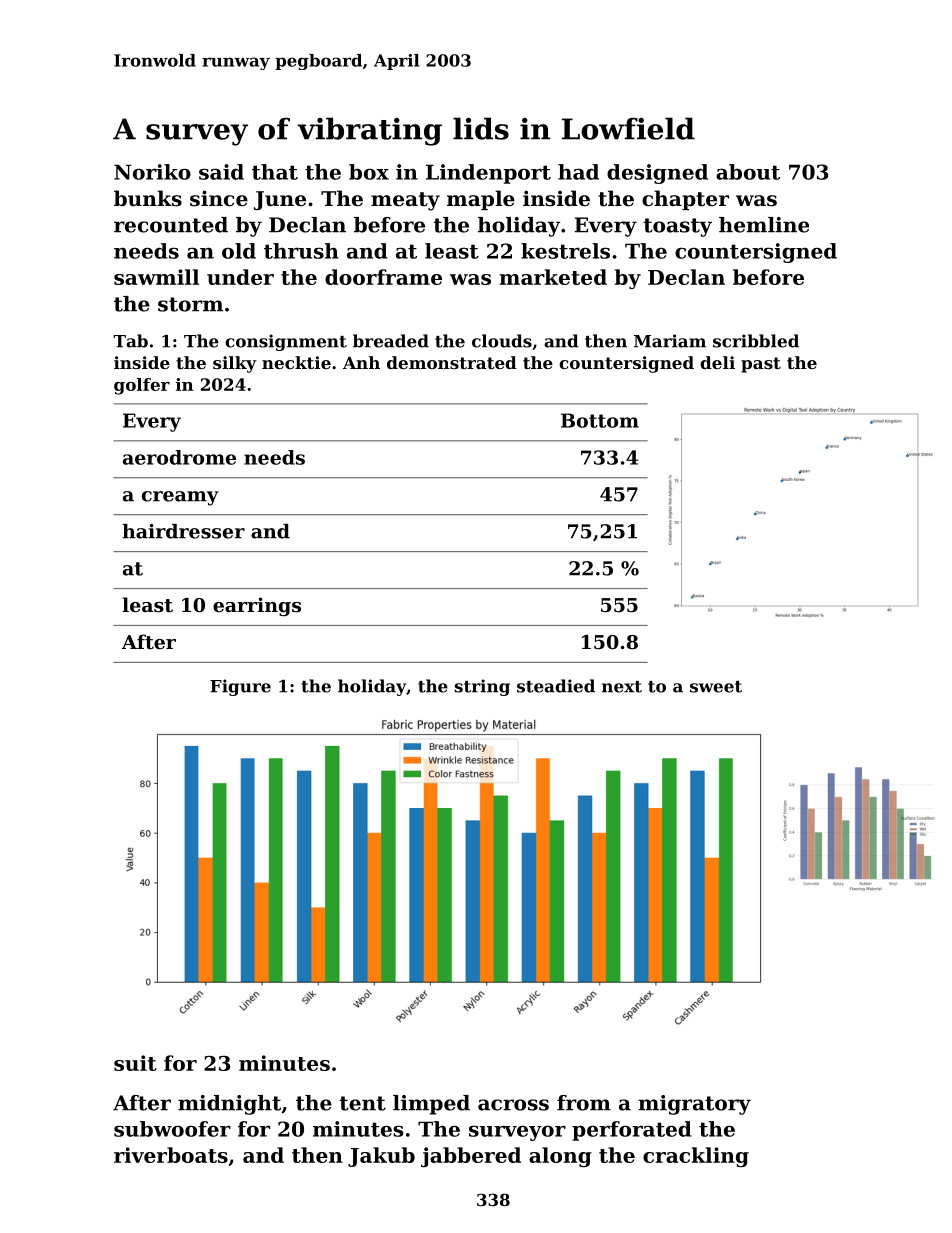 The height and width of the document is (1233, 952). Describe the element at coordinates (240, 687) in the document. I see `Figure` at that location.
